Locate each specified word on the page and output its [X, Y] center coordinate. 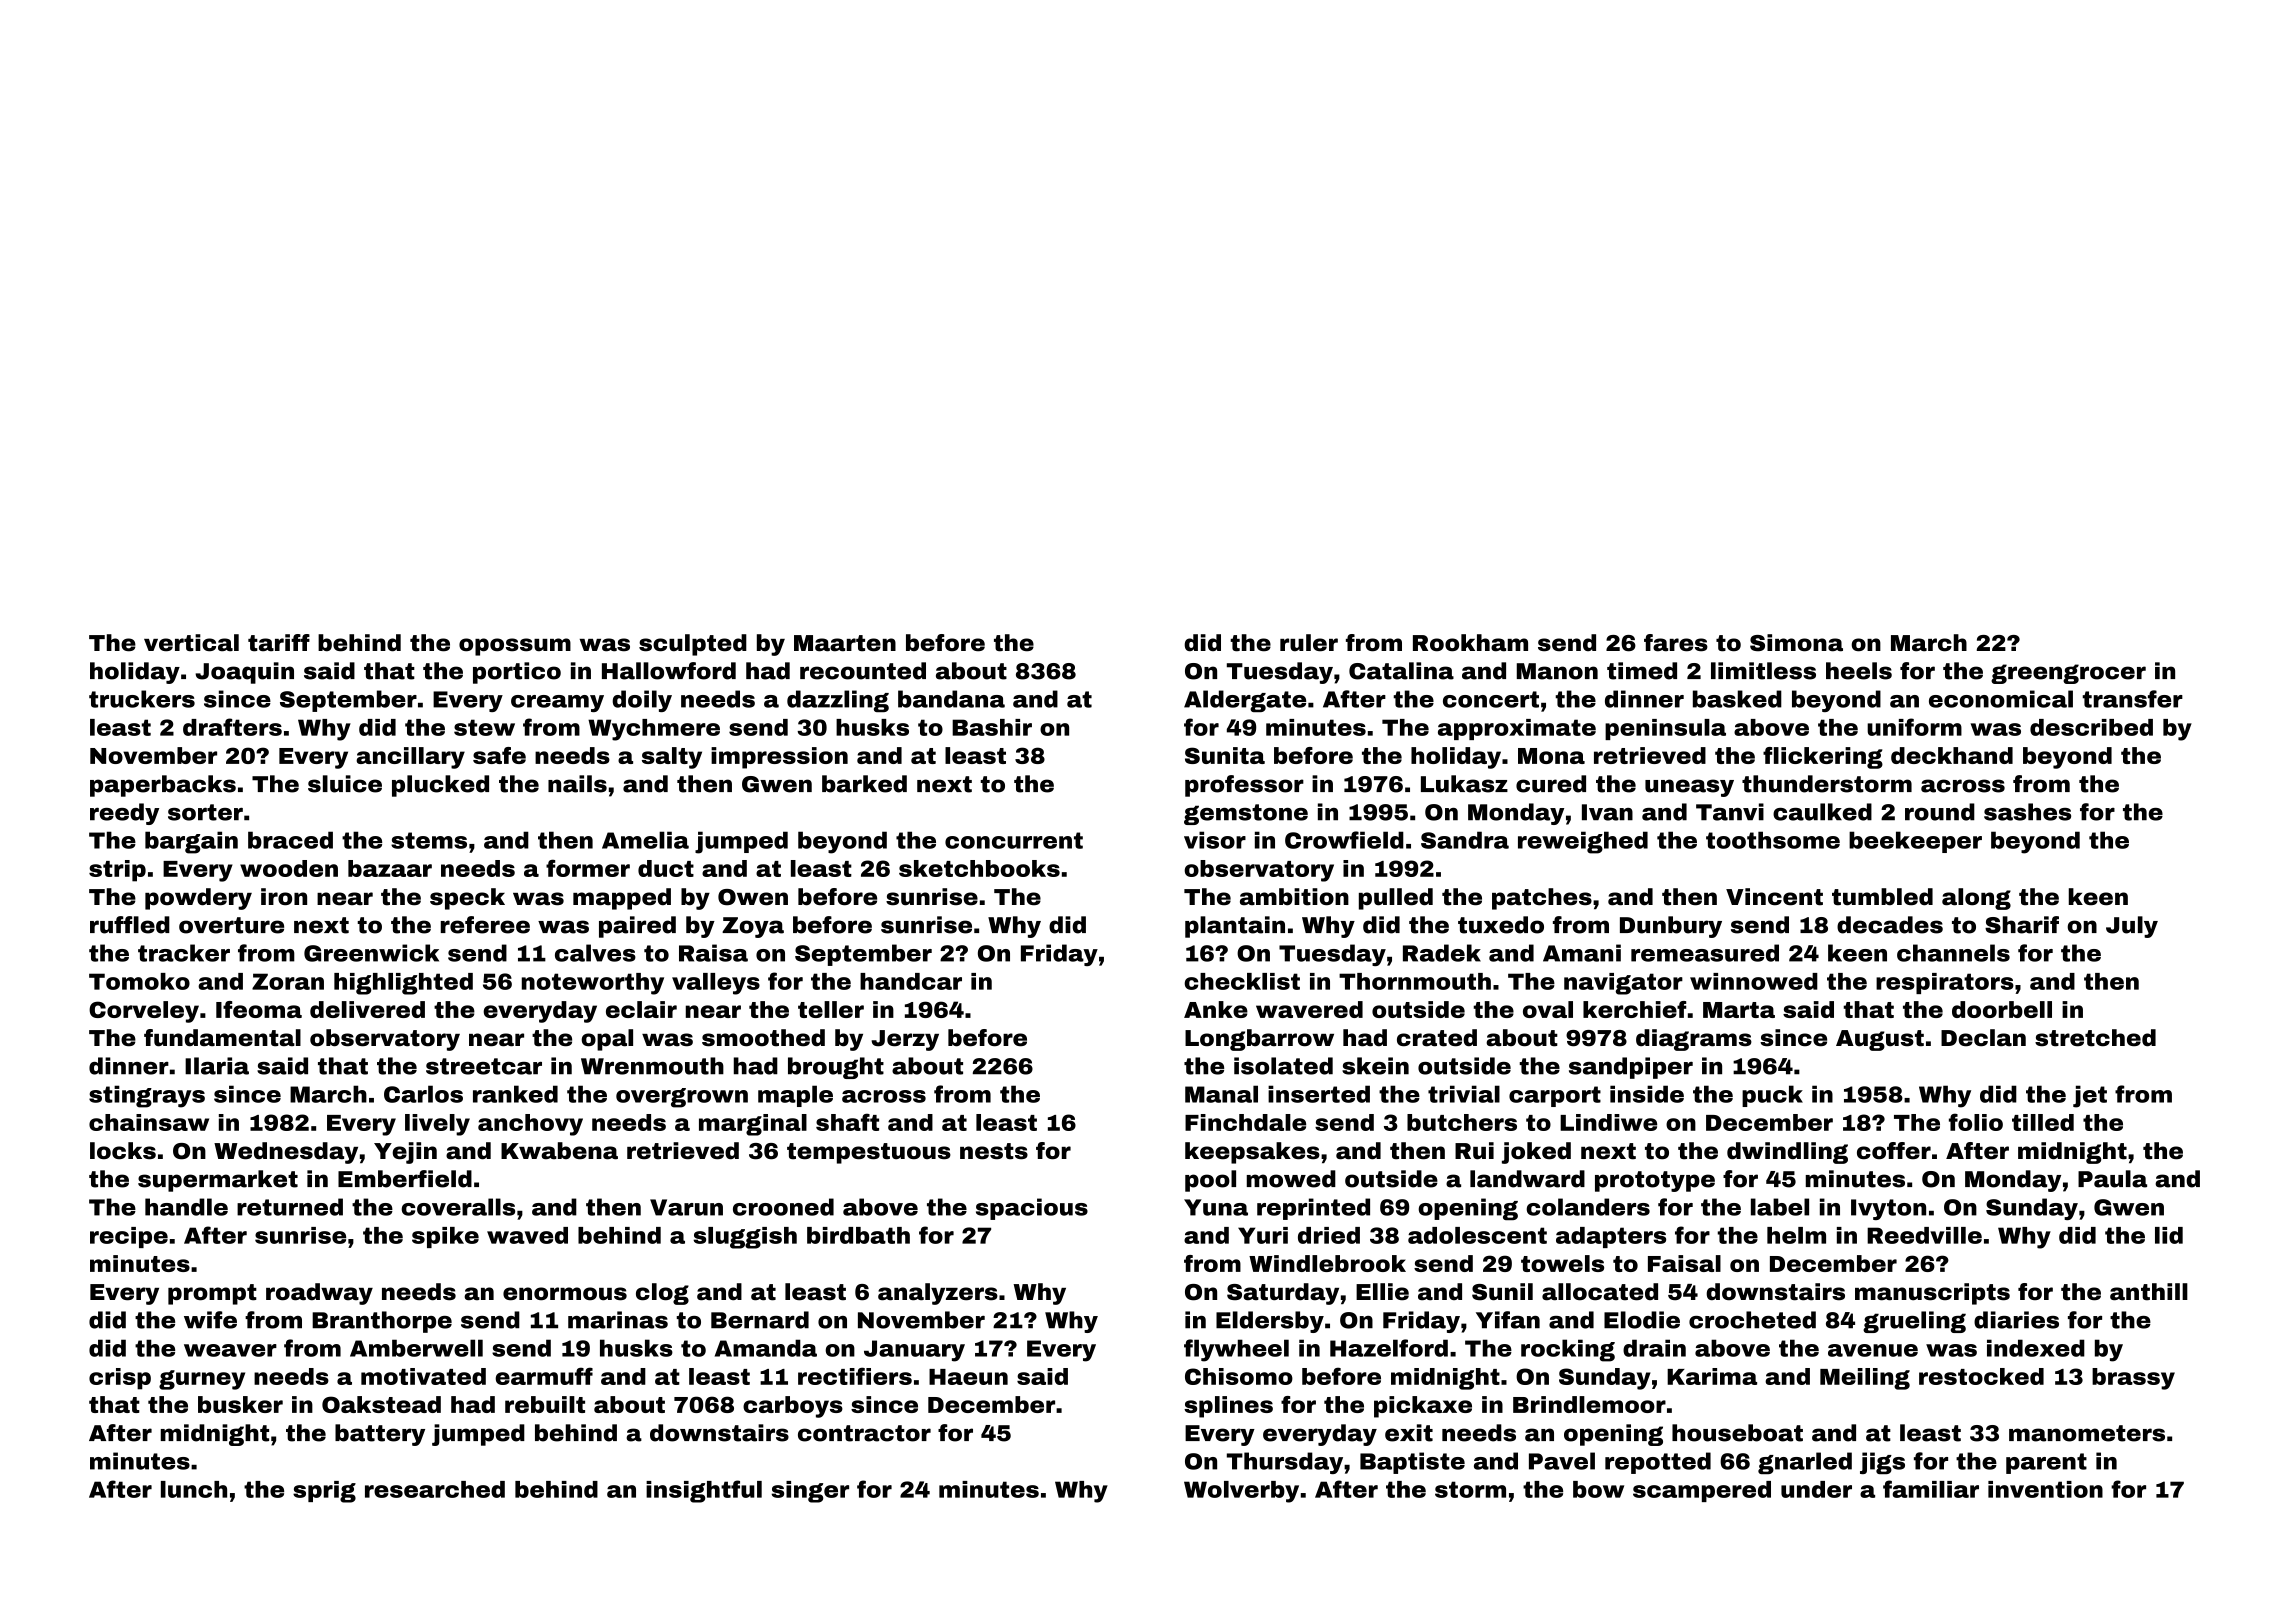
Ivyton [1888, 1209]
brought [836, 1068]
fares [1676, 643]
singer [810, 1492]
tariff [279, 643]
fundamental [222, 1038]
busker [240, 1404]
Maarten [845, 643]
